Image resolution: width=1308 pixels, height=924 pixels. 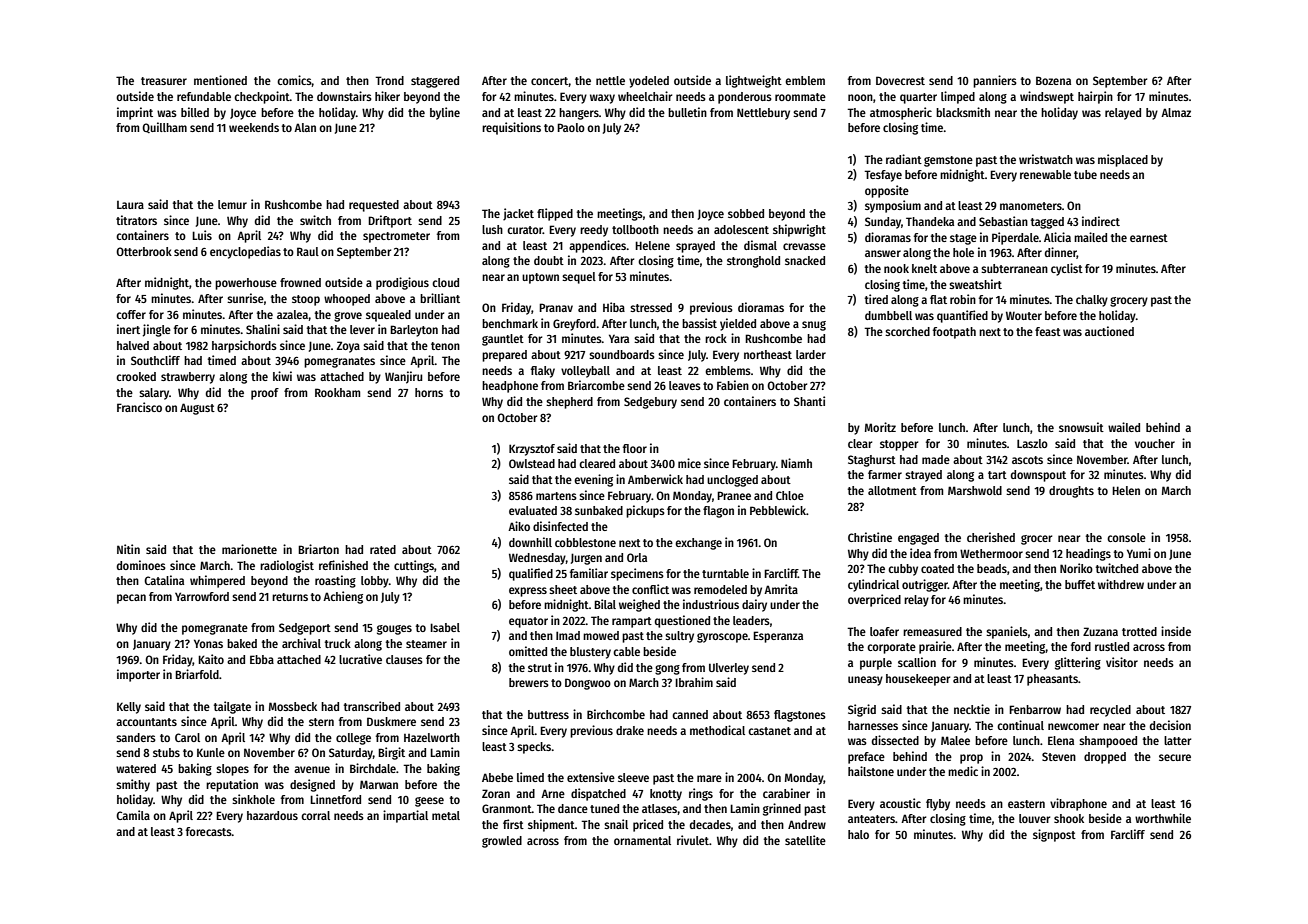 I want to click on recycled, so click(x=1110, y=711).
